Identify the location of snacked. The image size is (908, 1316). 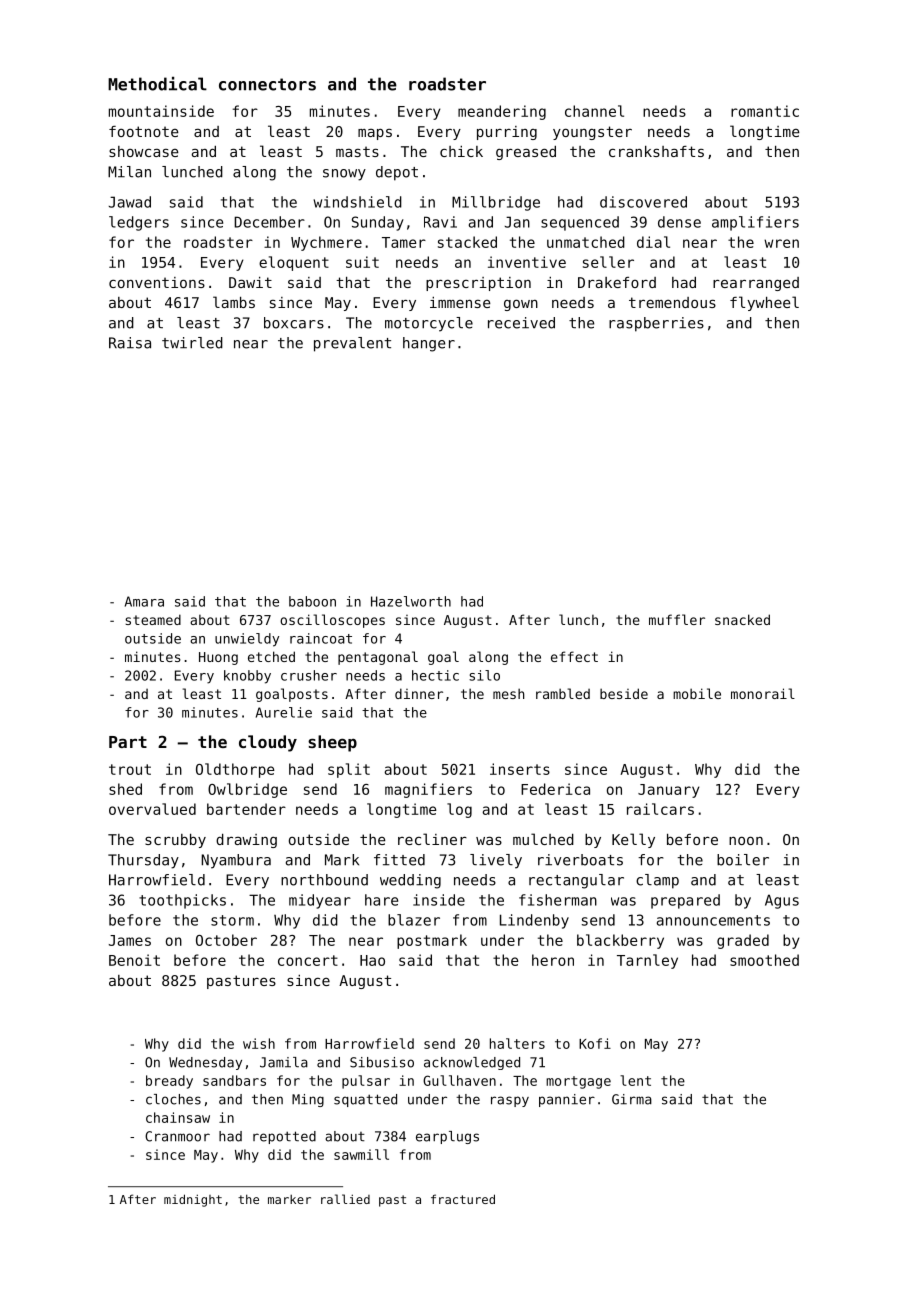
(742, 619).
